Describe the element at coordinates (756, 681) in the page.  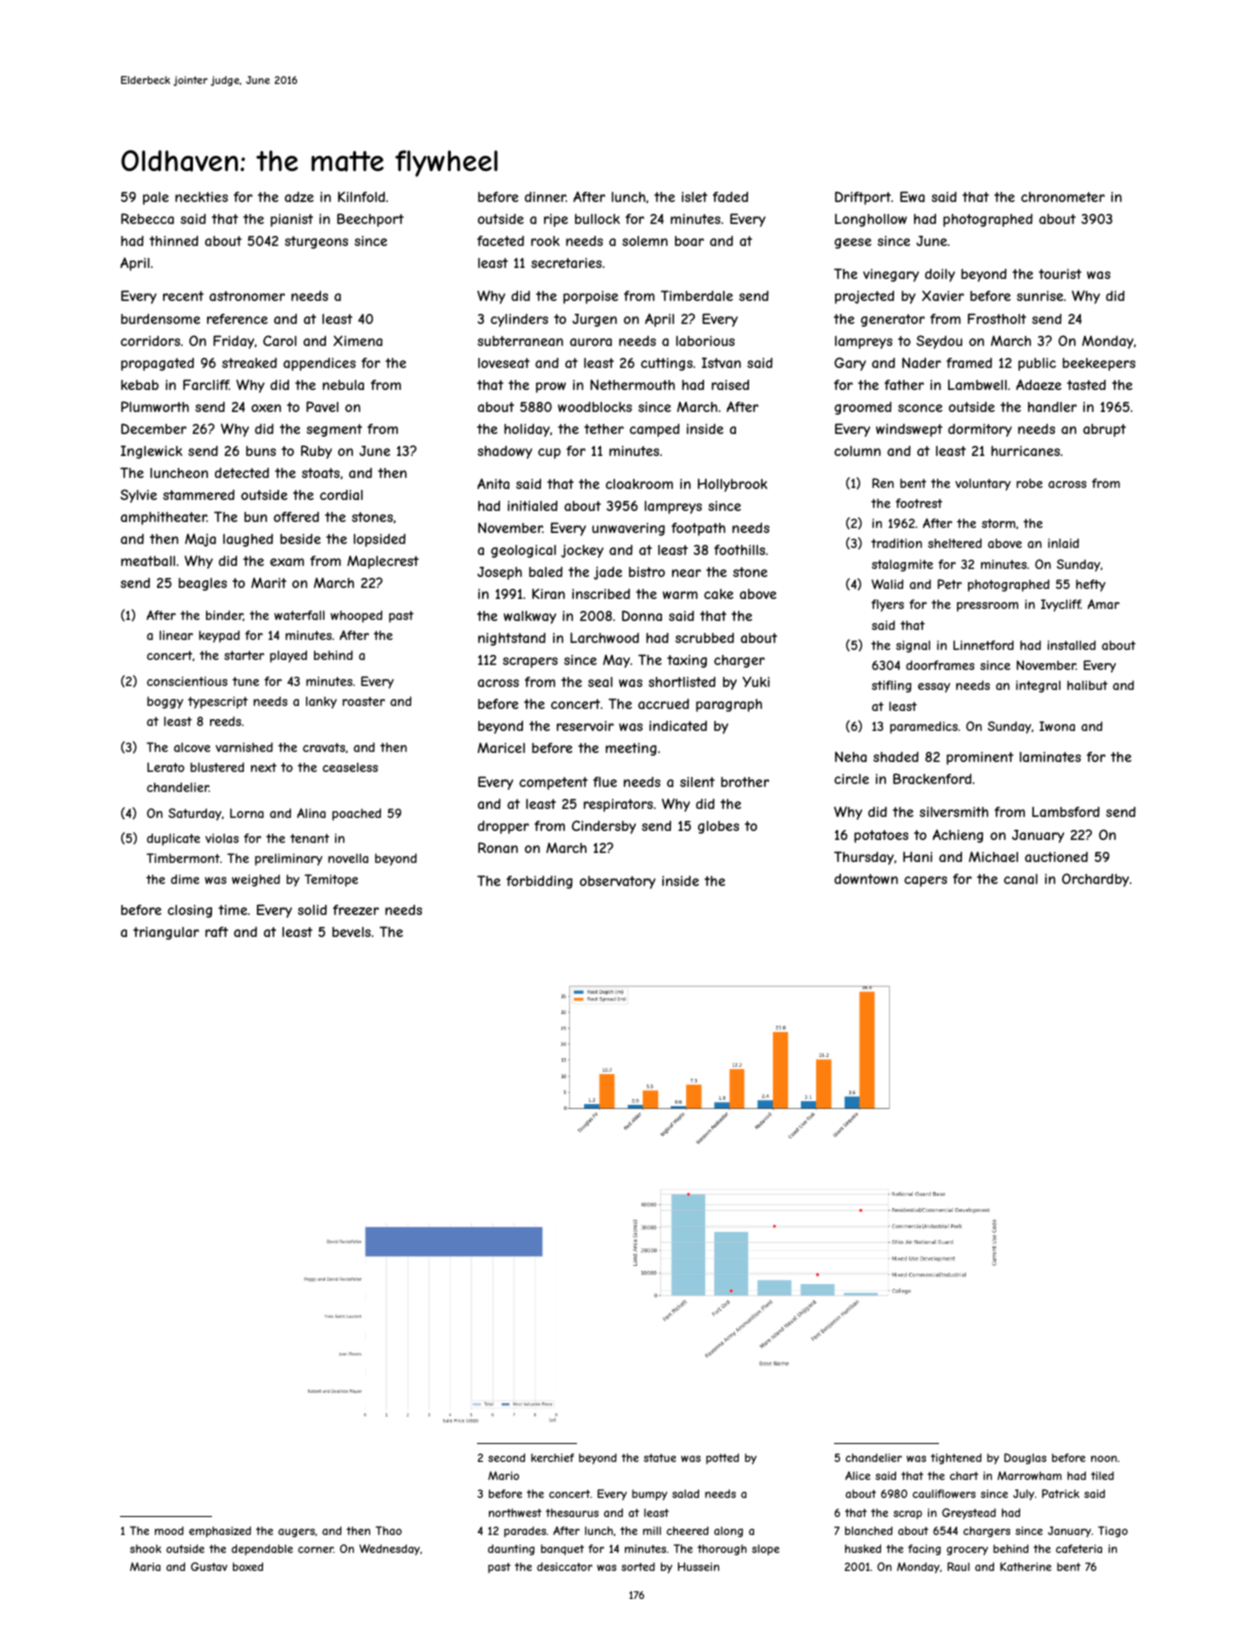
I see `Yuki` at that location.
